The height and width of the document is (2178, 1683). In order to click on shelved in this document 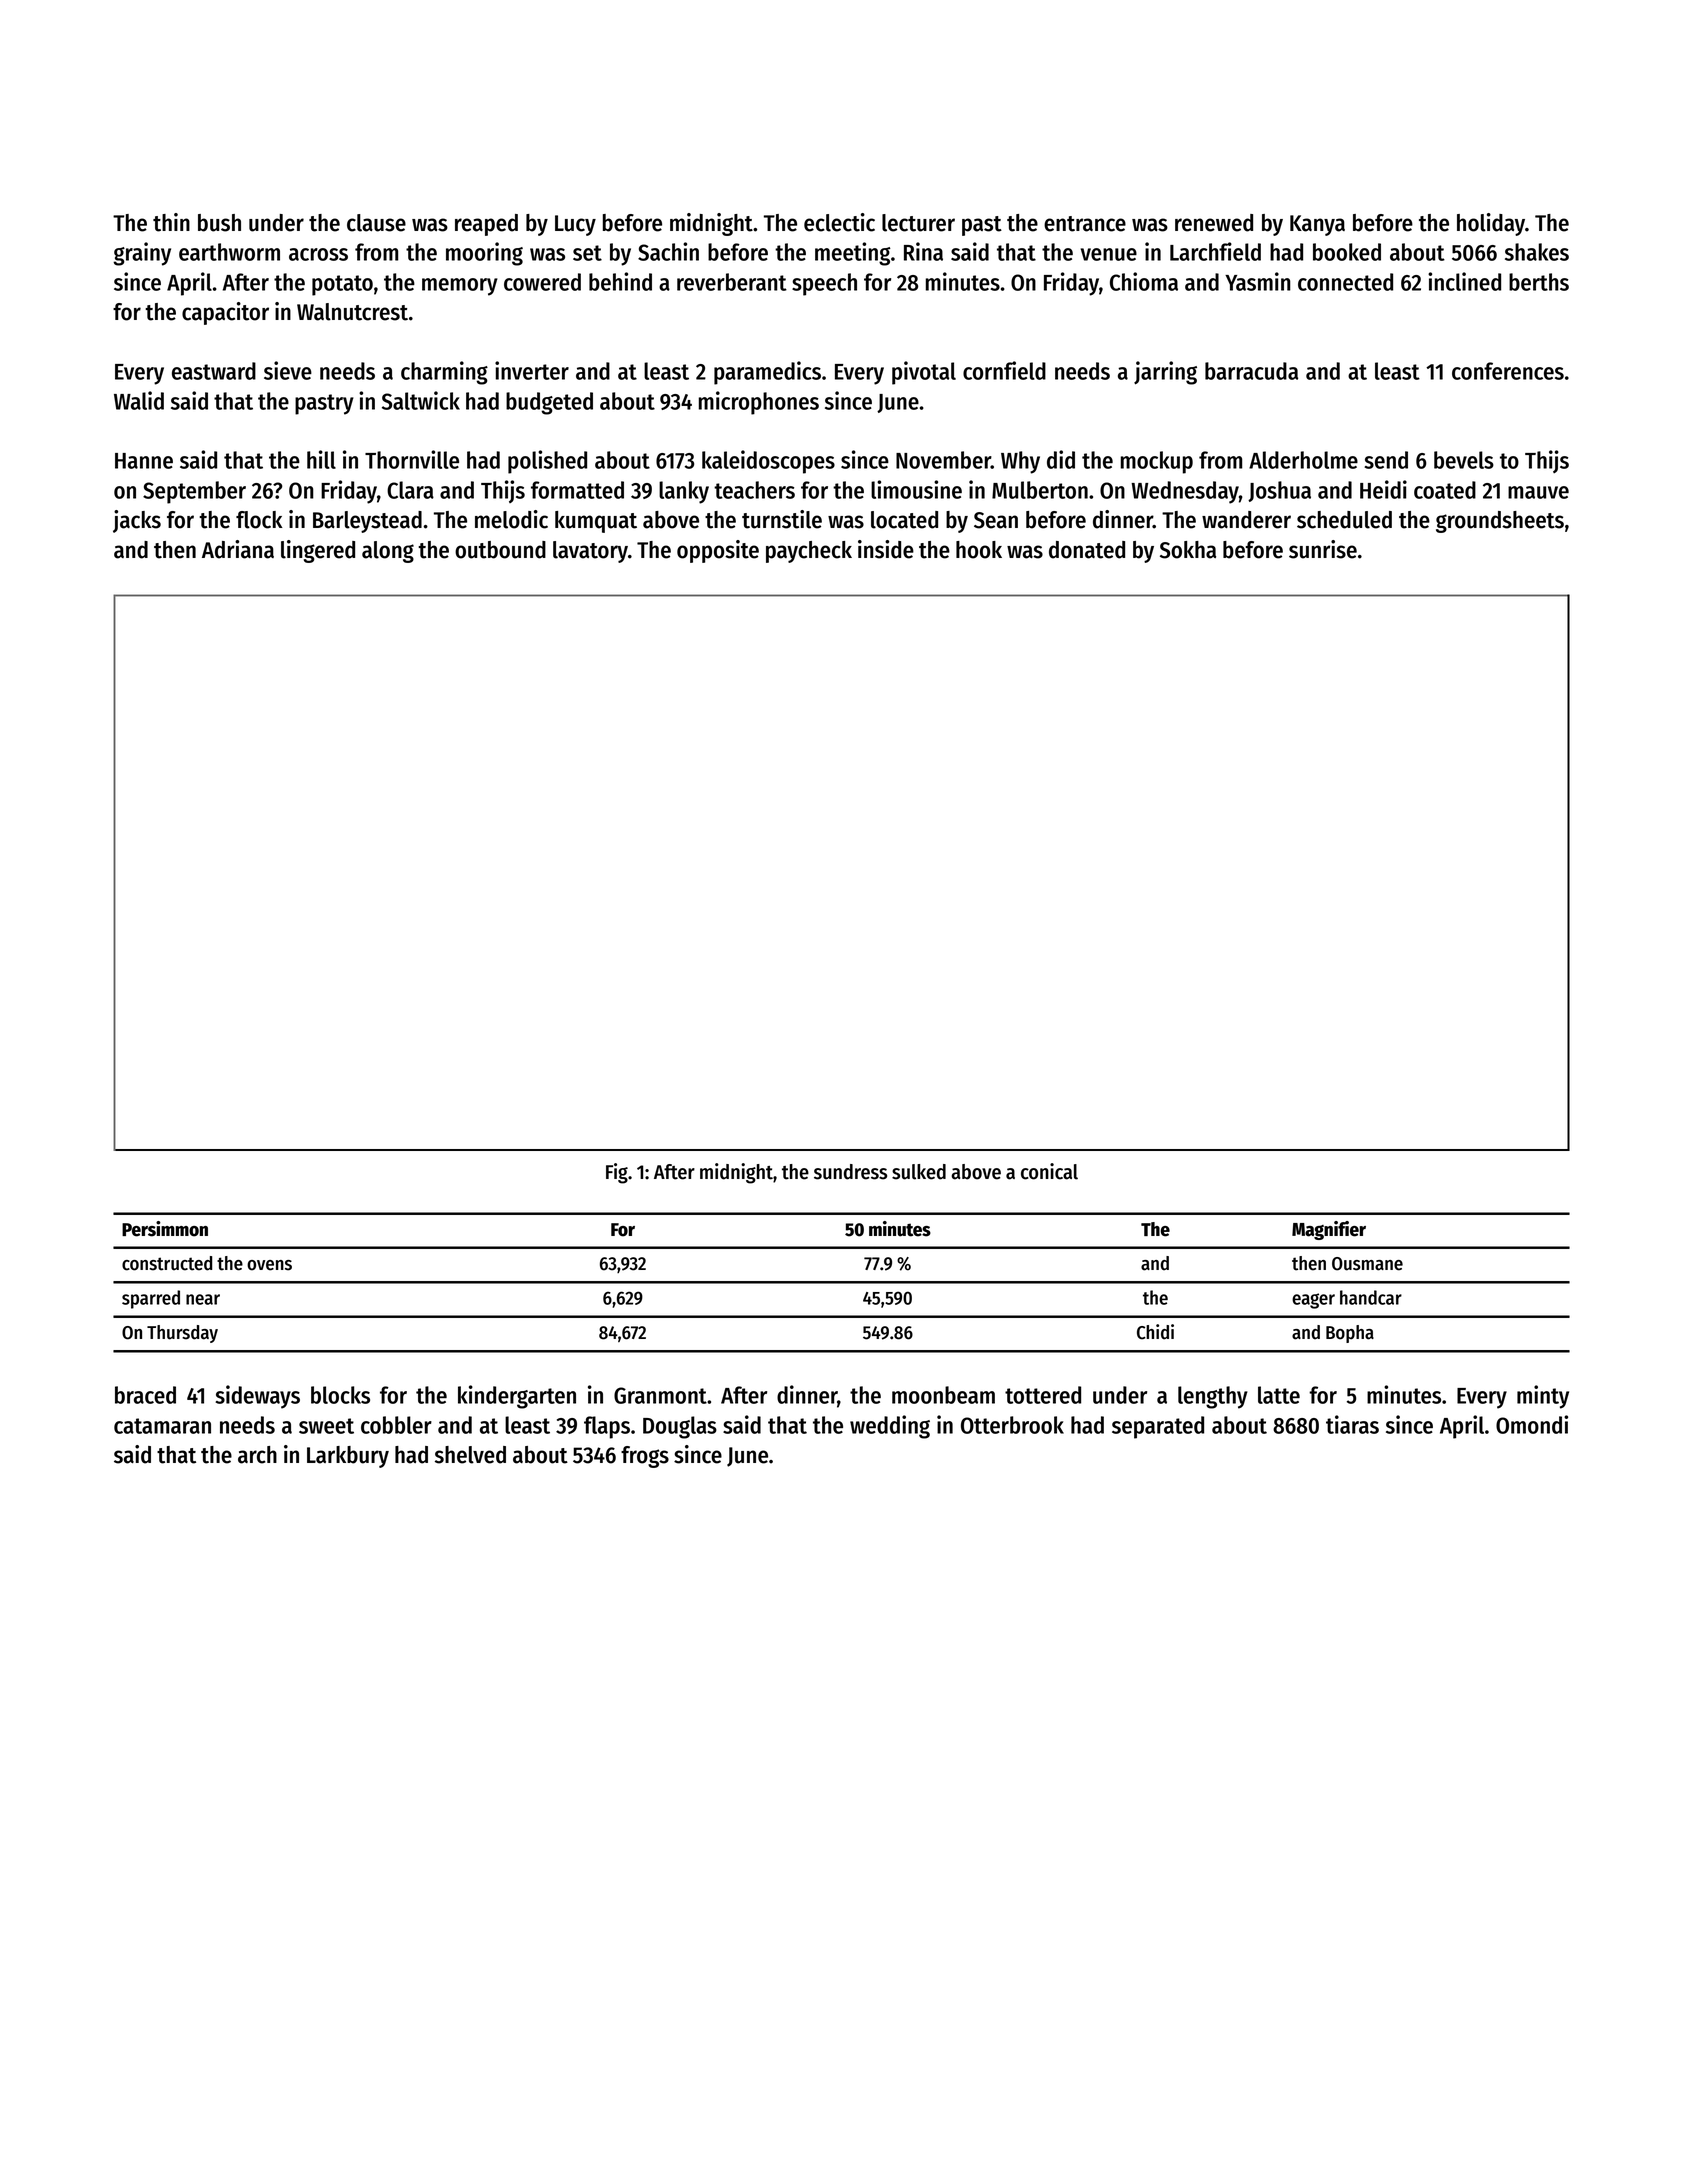, I will do `click(470, 1455)`.
